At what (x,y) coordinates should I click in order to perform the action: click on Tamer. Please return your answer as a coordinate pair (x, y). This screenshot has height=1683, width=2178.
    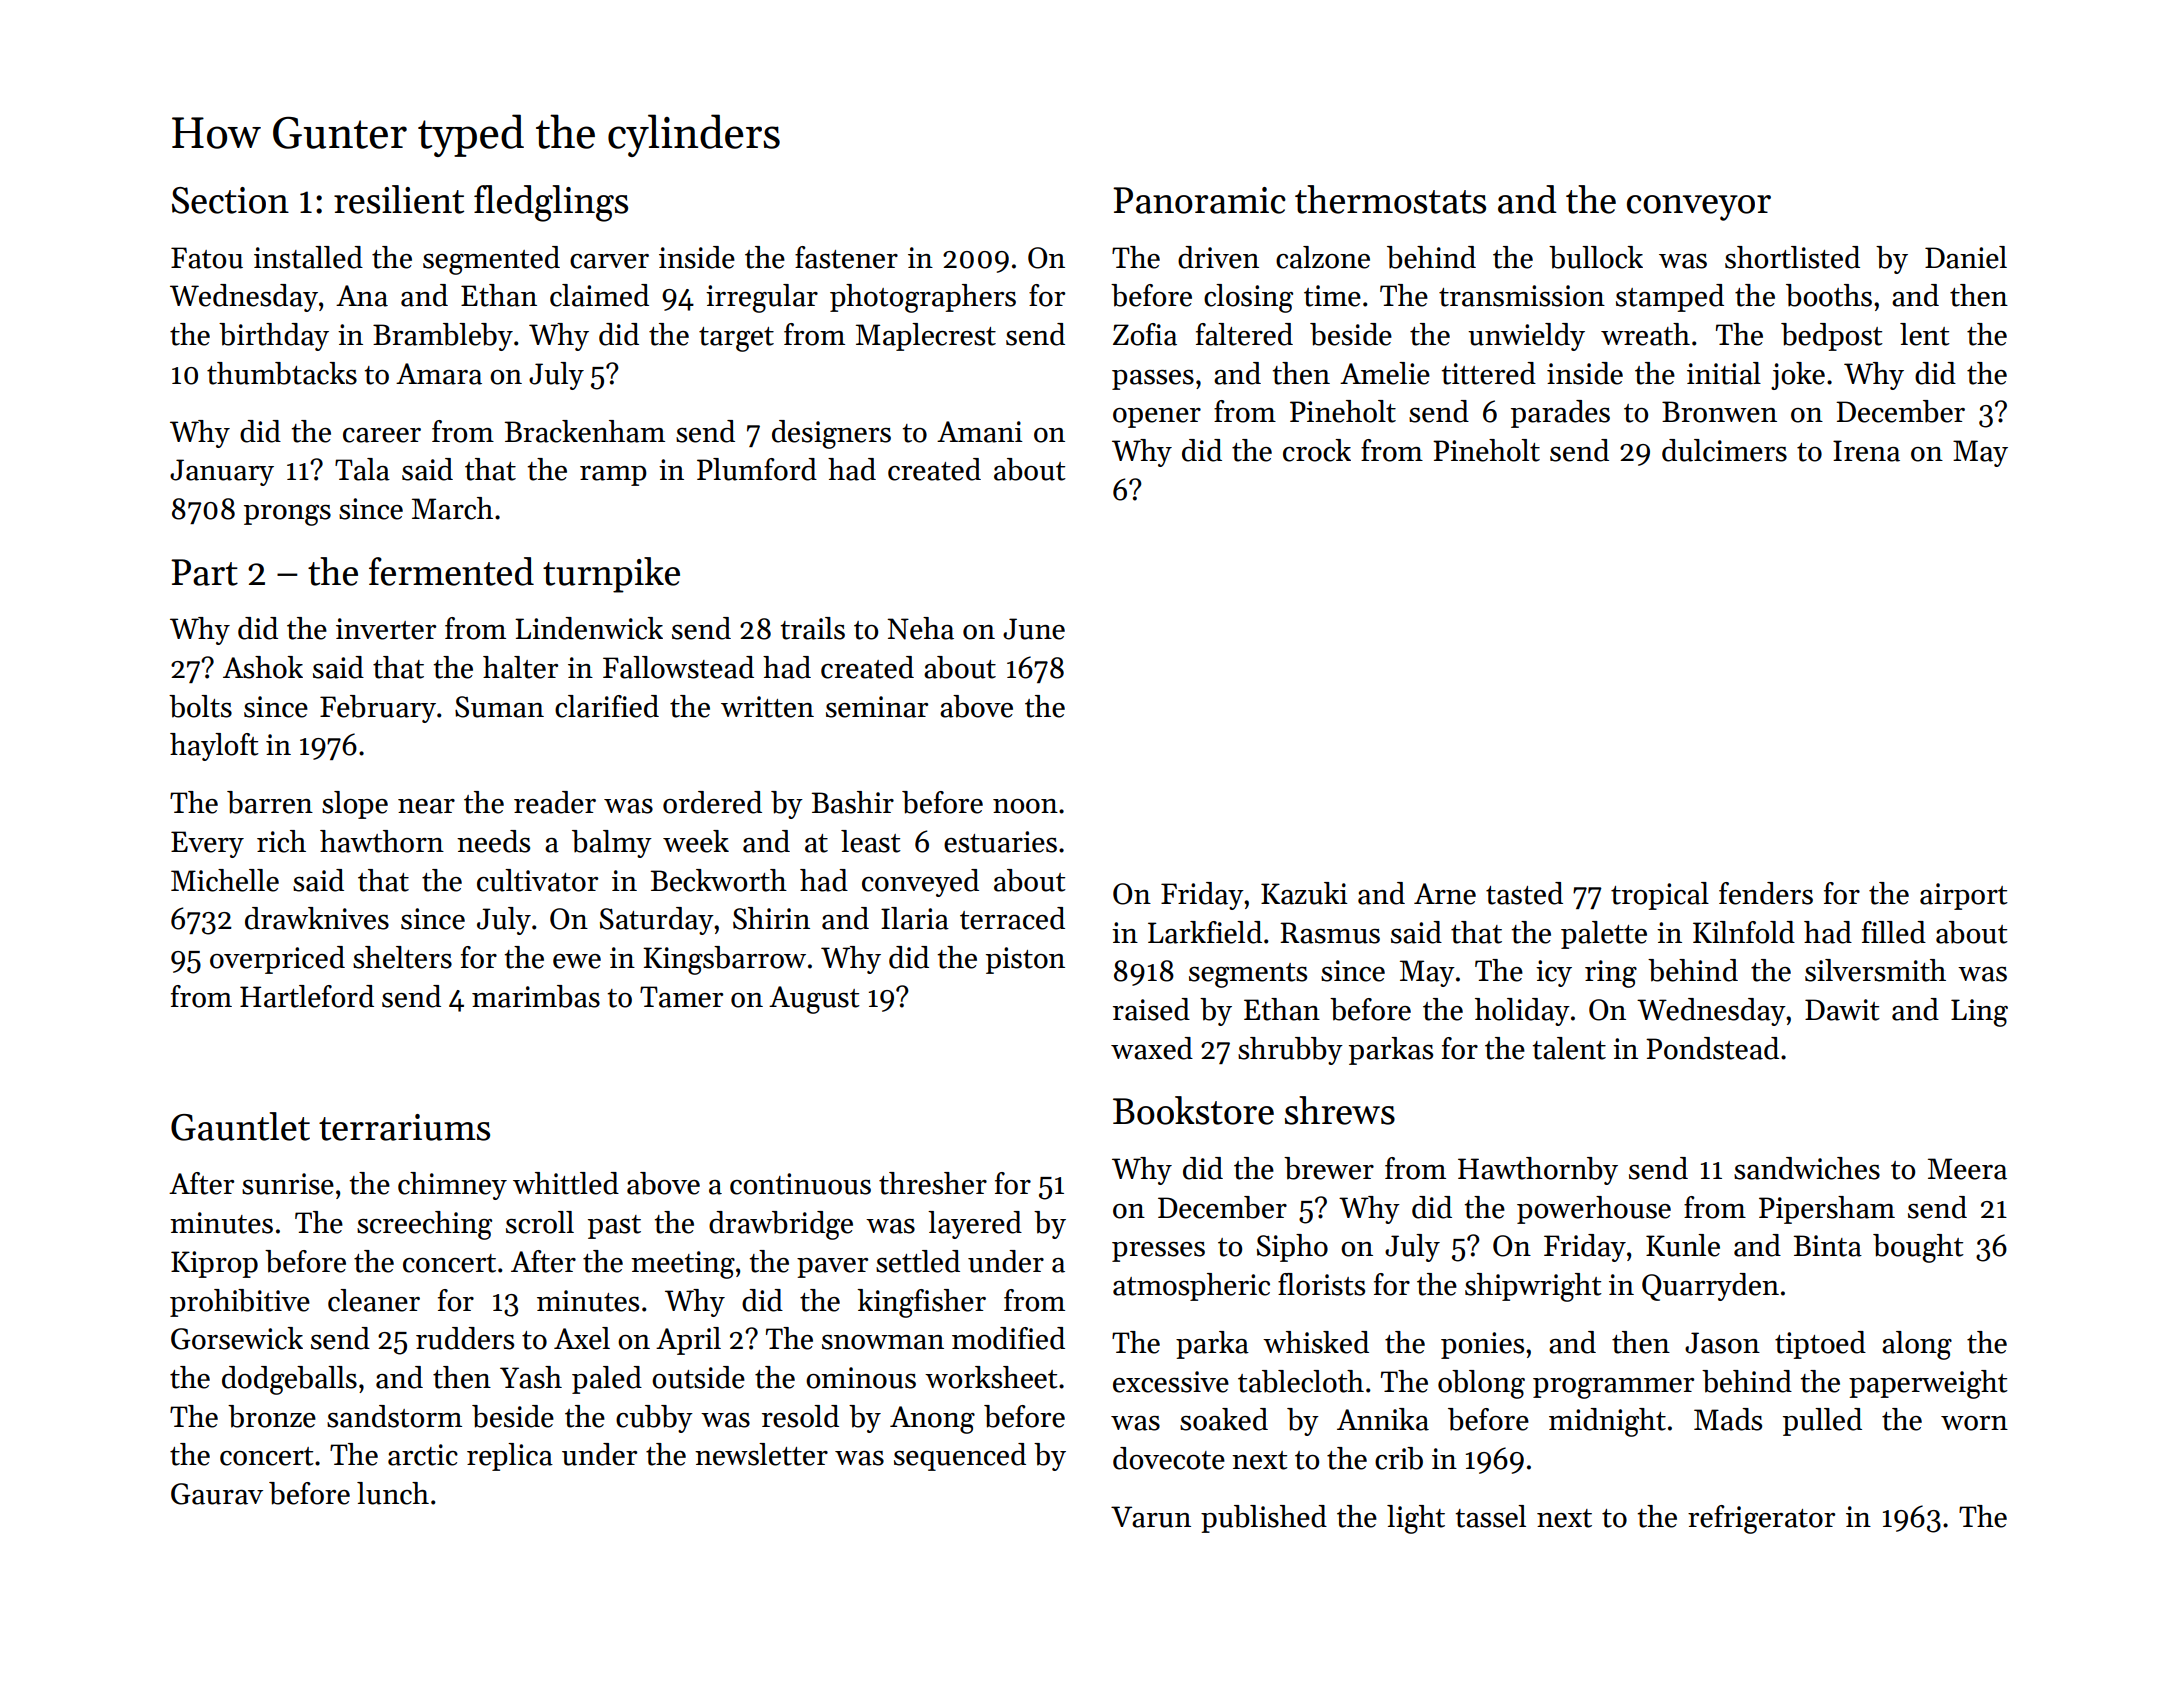
    Looking at the image, I should click on (681, 997).
